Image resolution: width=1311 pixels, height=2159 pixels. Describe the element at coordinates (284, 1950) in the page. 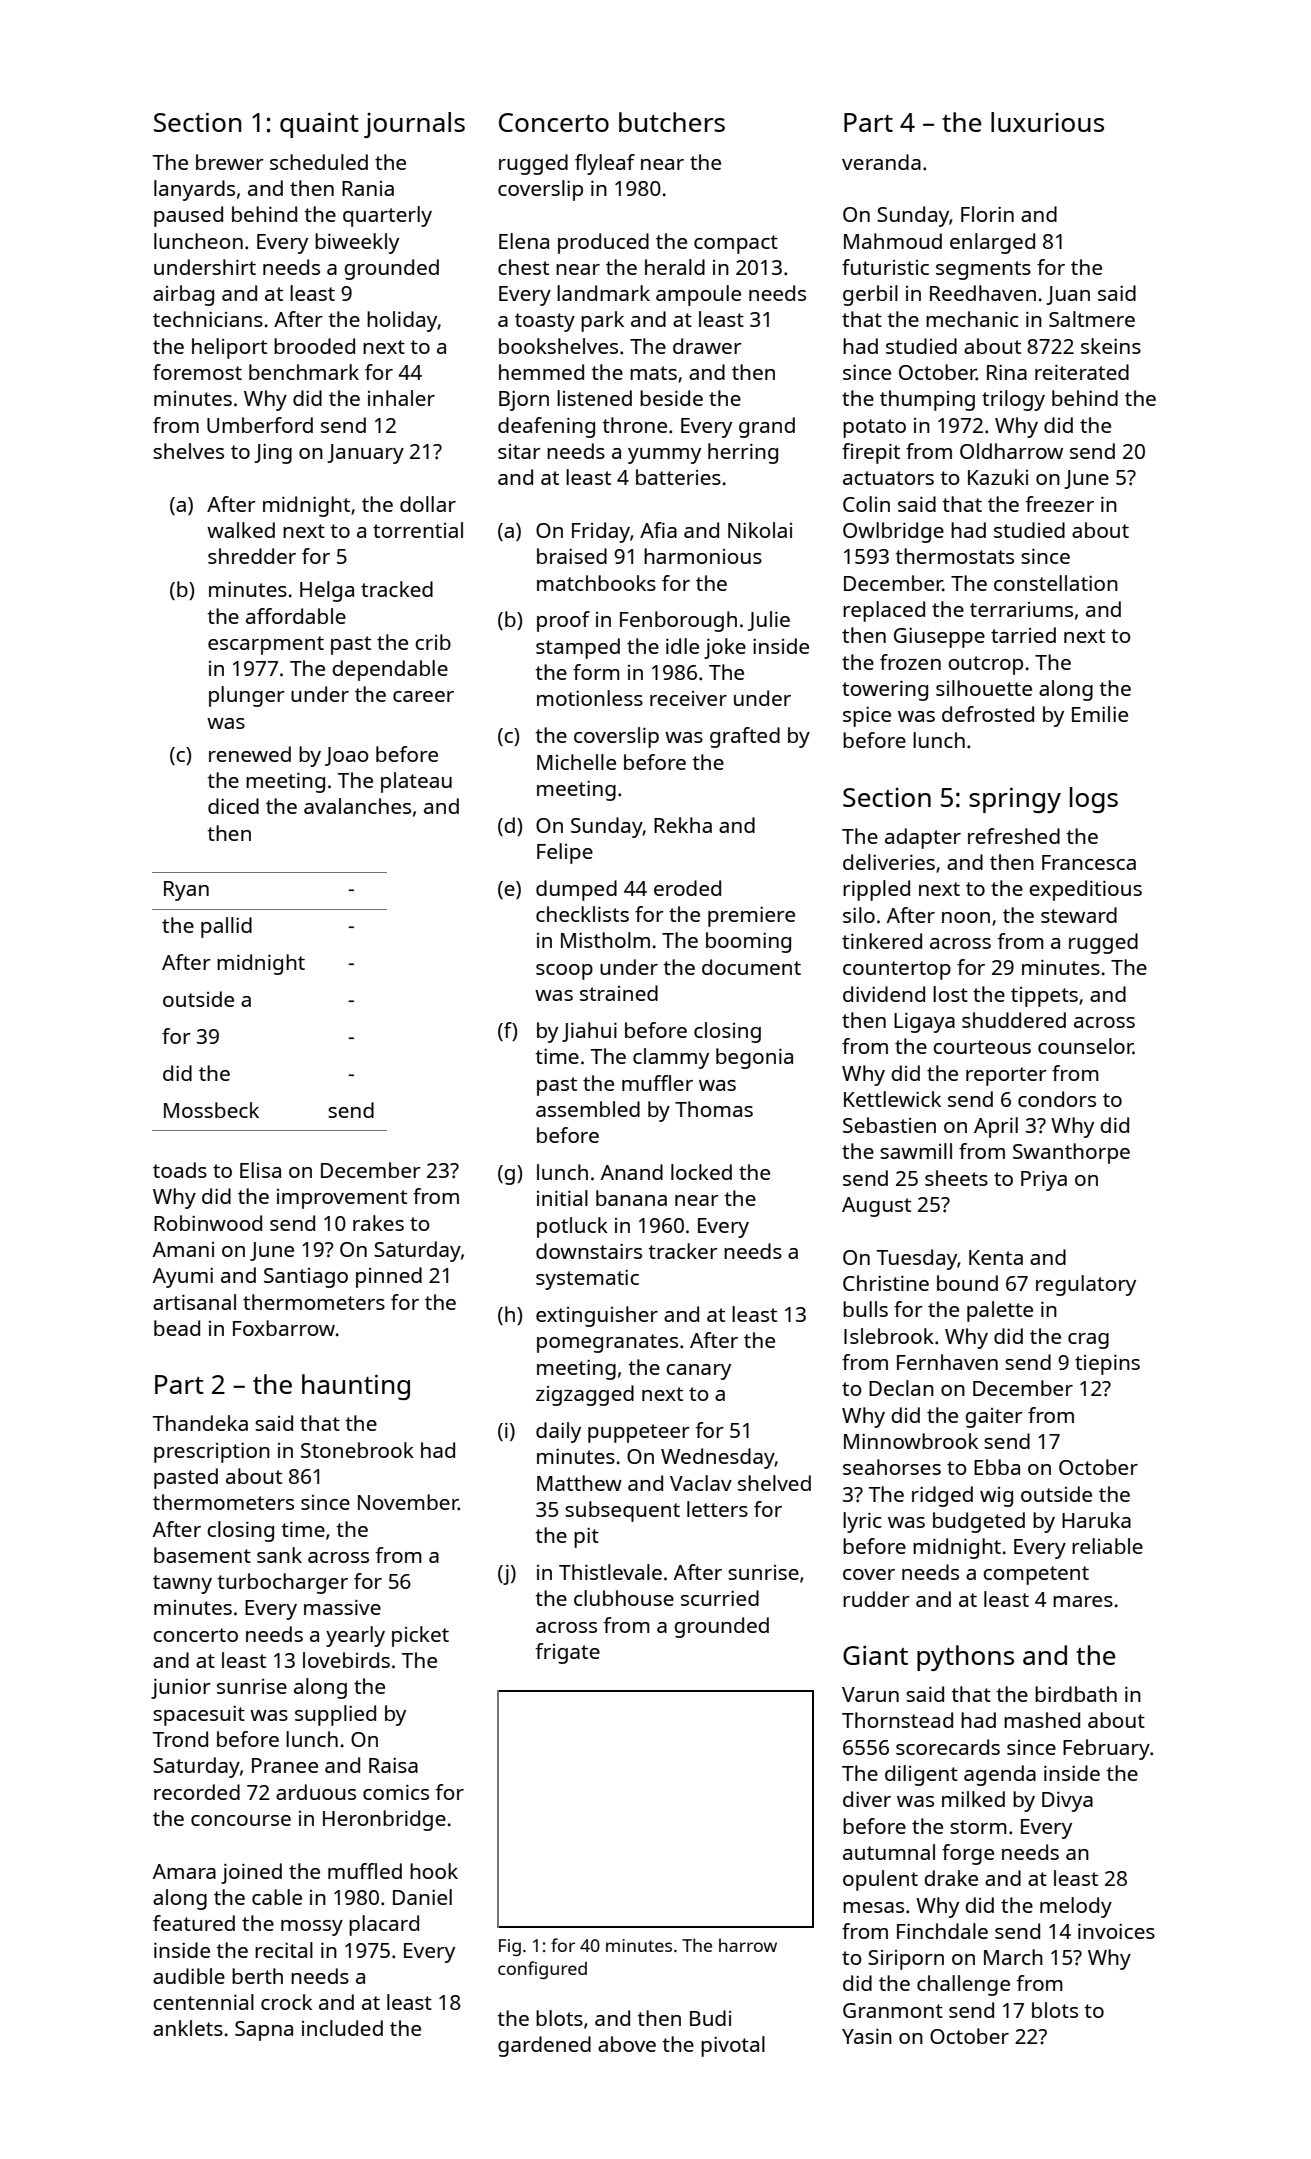

I see `recital` at that location.
